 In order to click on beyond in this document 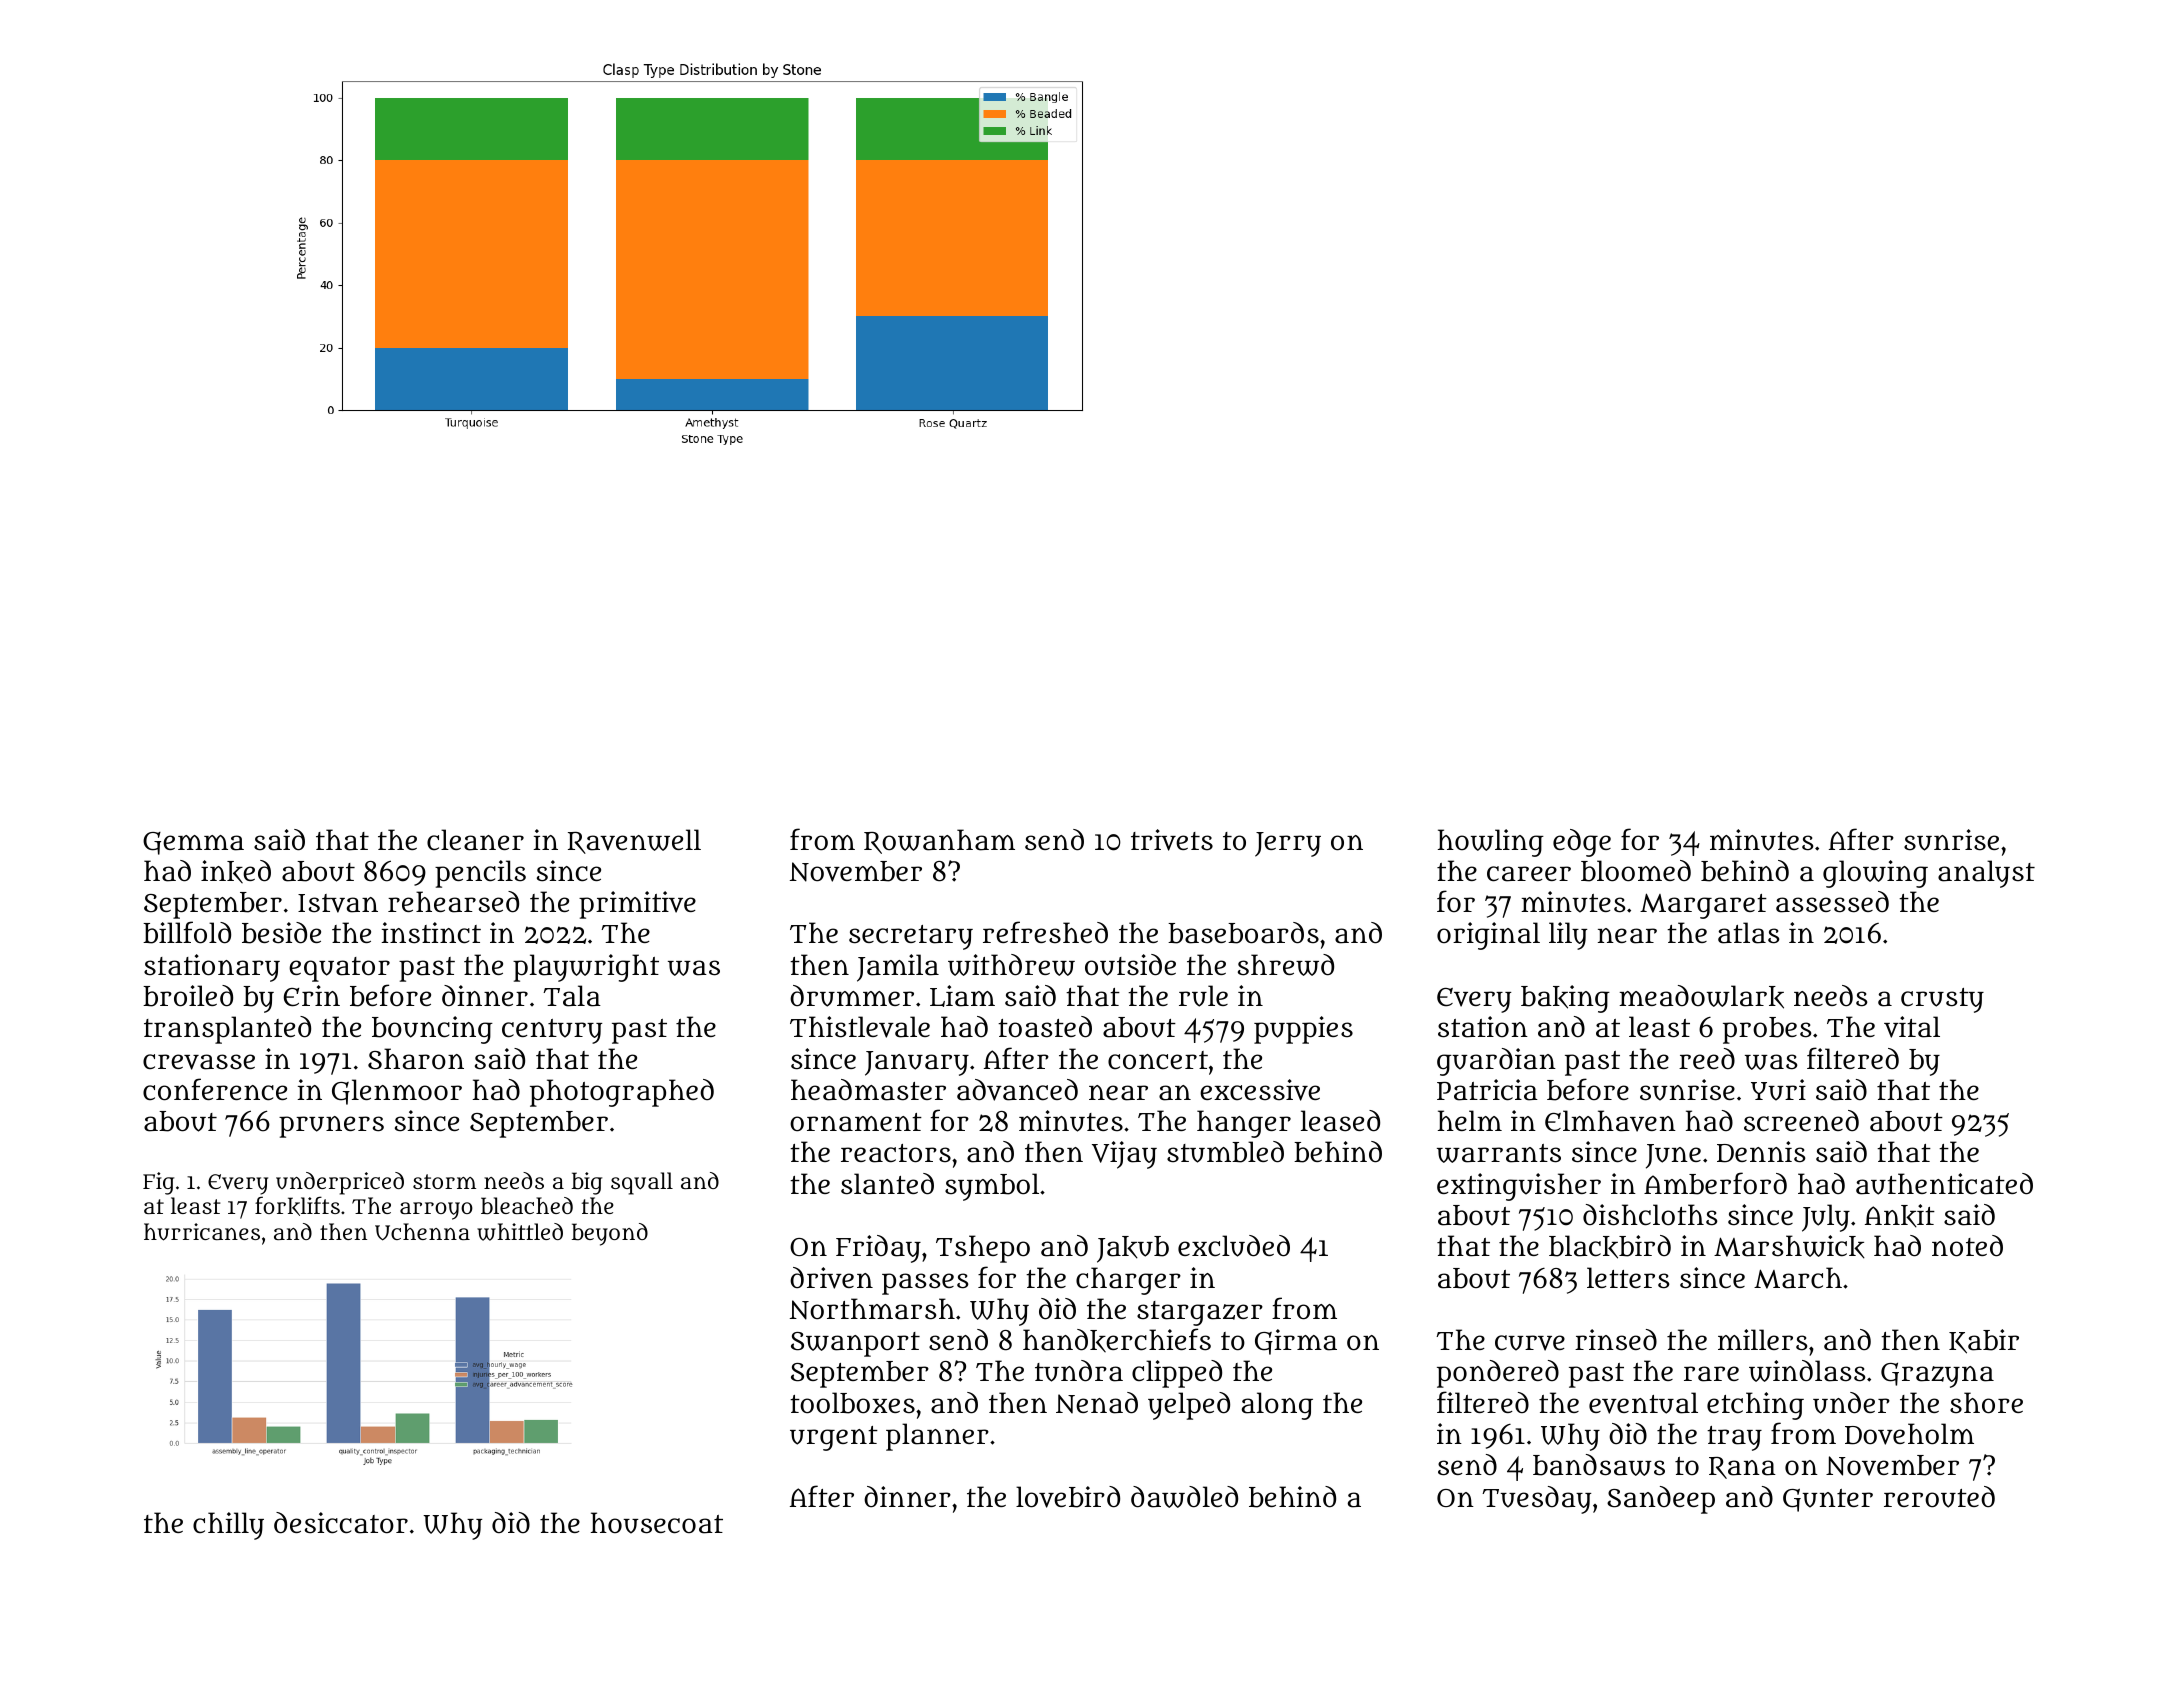, I will do `click(610, 1234)`.
